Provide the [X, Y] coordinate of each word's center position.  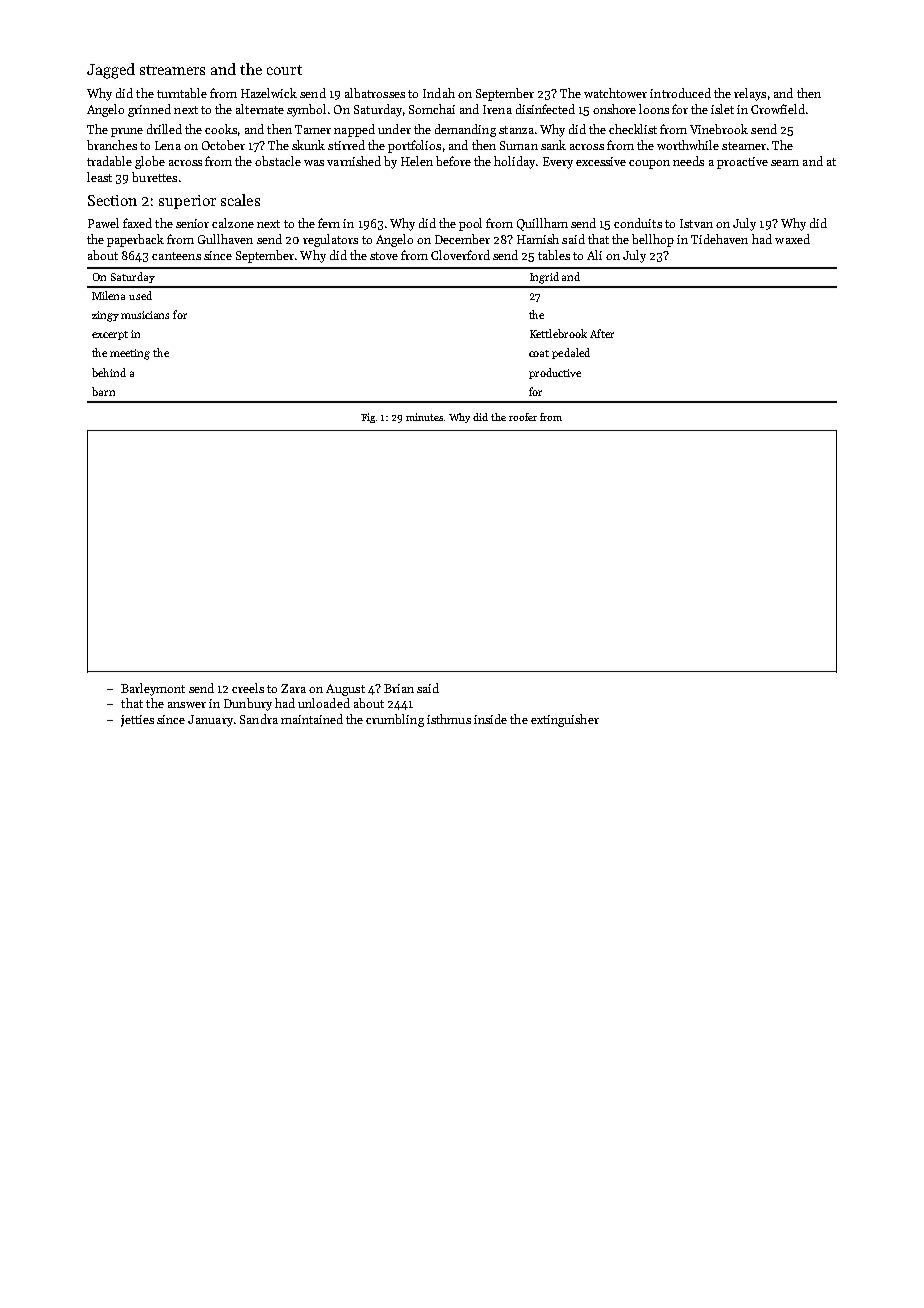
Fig [368, 418]
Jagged [111, 71]
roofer [523, 417]
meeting [130, 354]
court [284, 70]
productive [555, 373]
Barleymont [153, 689]
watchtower [615, 93]
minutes [424, 417]
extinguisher [565, 720]
